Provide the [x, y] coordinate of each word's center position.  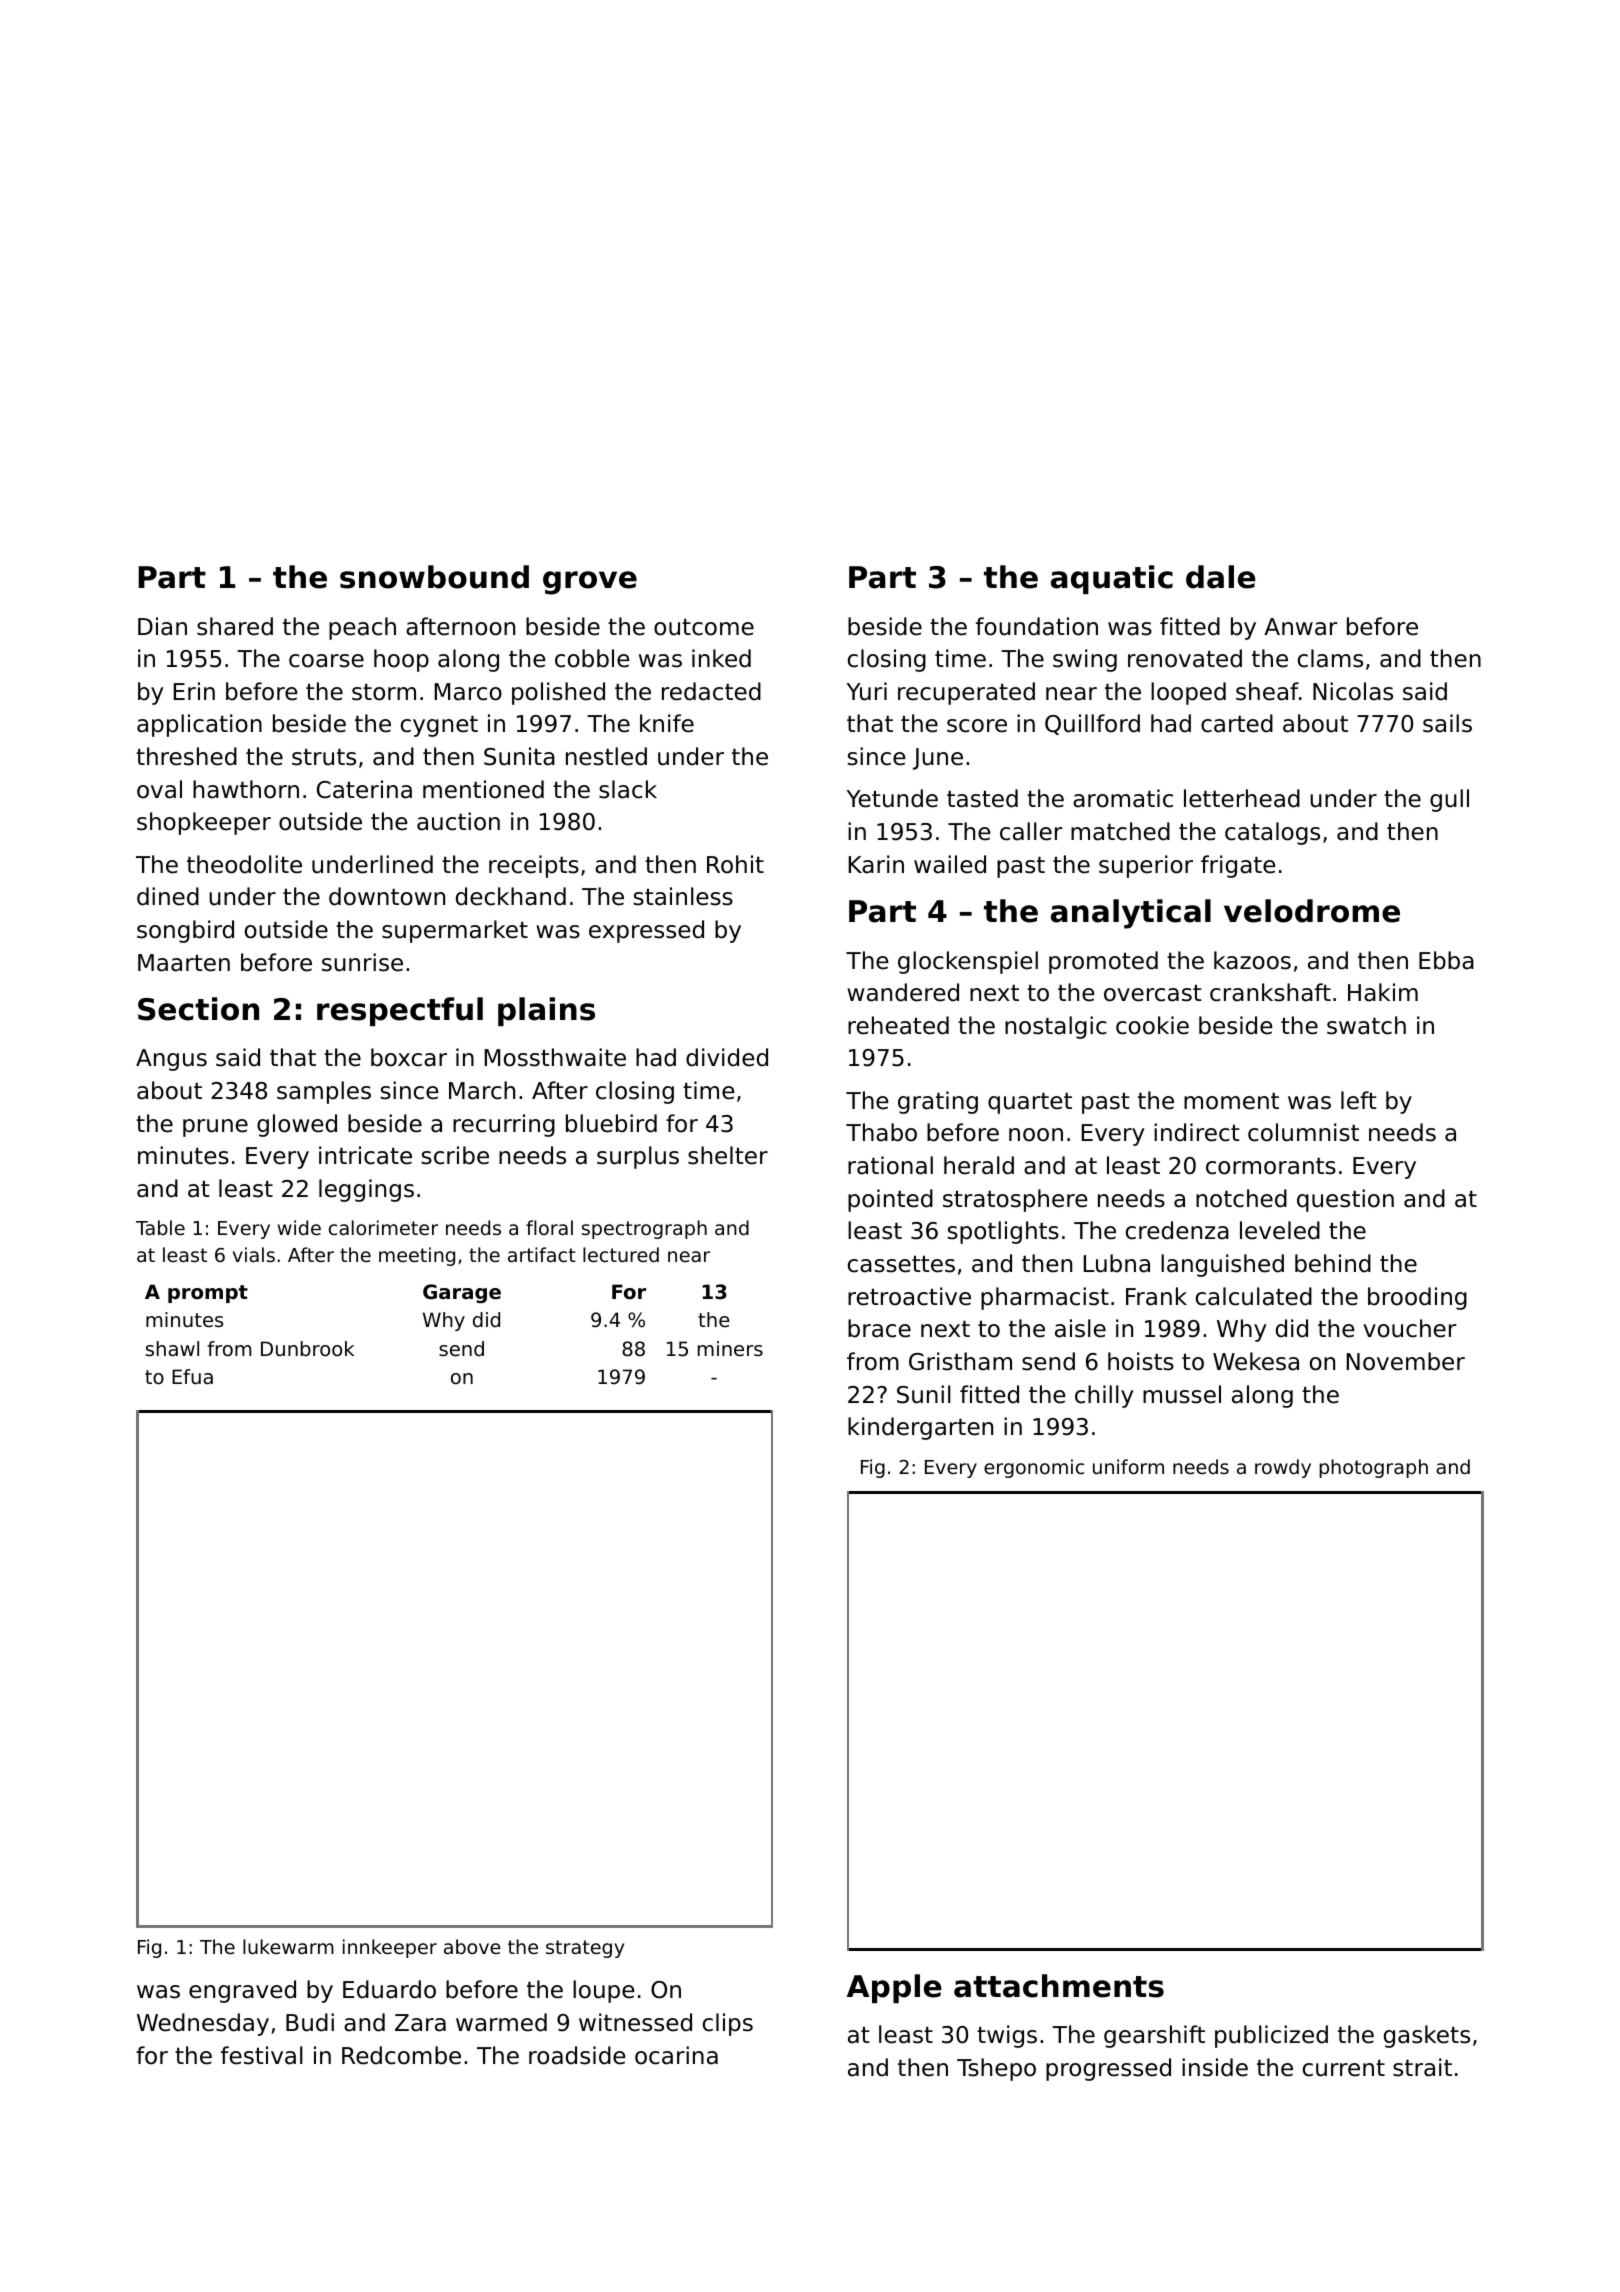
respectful [400, 1011]
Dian [162, 626]
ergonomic [1034, 1468]
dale [1221, 577]
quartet [1030, 1103]
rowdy [1283, 1468]
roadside [577, 2055]
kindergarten [920, 1428]
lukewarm [288, 1946]
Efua [192, 1377]
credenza [1177, 1230]
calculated [1254, 1296]
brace [879, 1328]
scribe [455, 1155]
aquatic [1112, 579]
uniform [1128, 1466]
